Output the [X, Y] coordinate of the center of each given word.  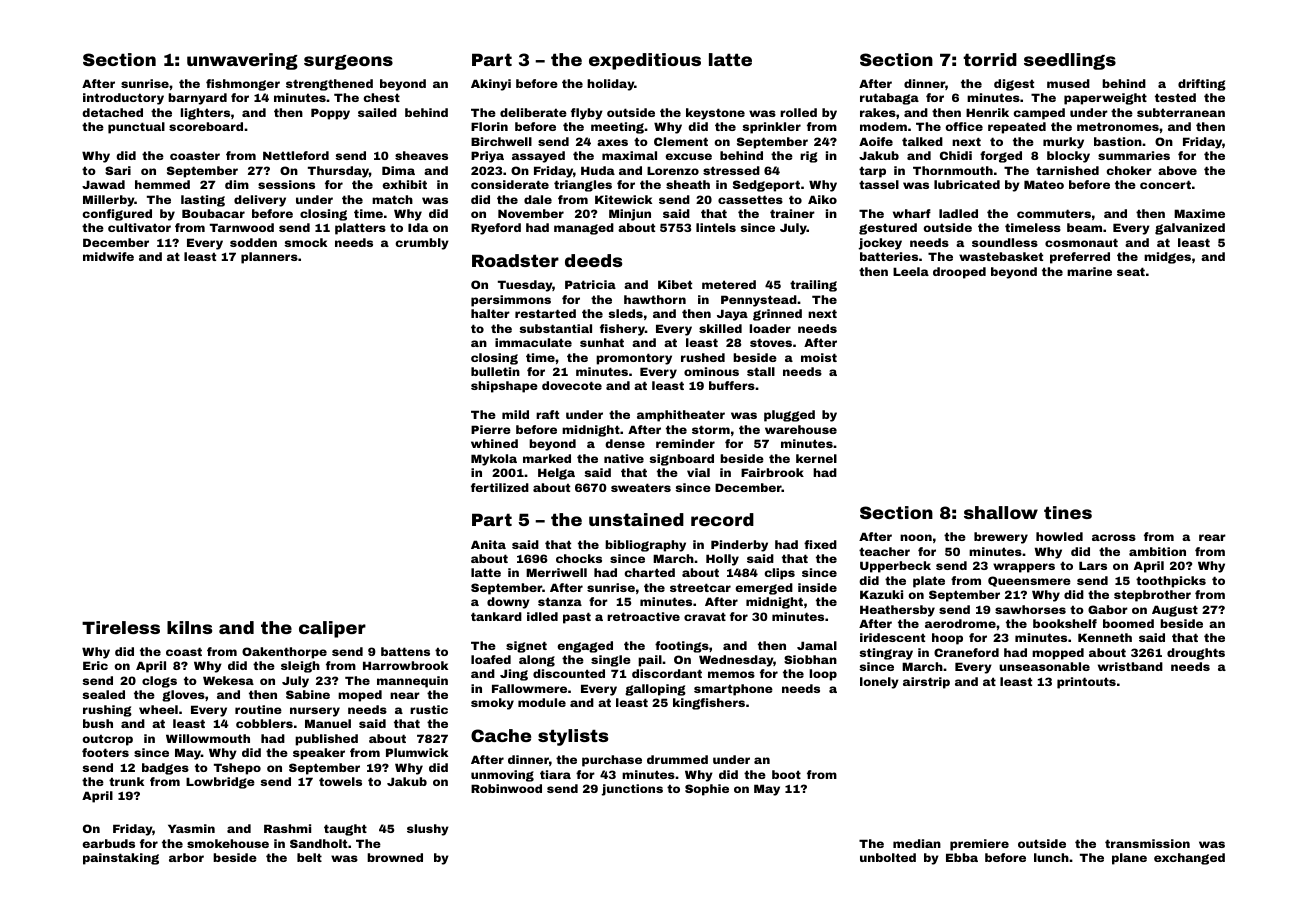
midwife [108, 256]
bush [98, 723]
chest [381, 97]
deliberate [533, 112]
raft [547, 414]
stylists [573, 737]
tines [1068, 512]
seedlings [1070, 61]
